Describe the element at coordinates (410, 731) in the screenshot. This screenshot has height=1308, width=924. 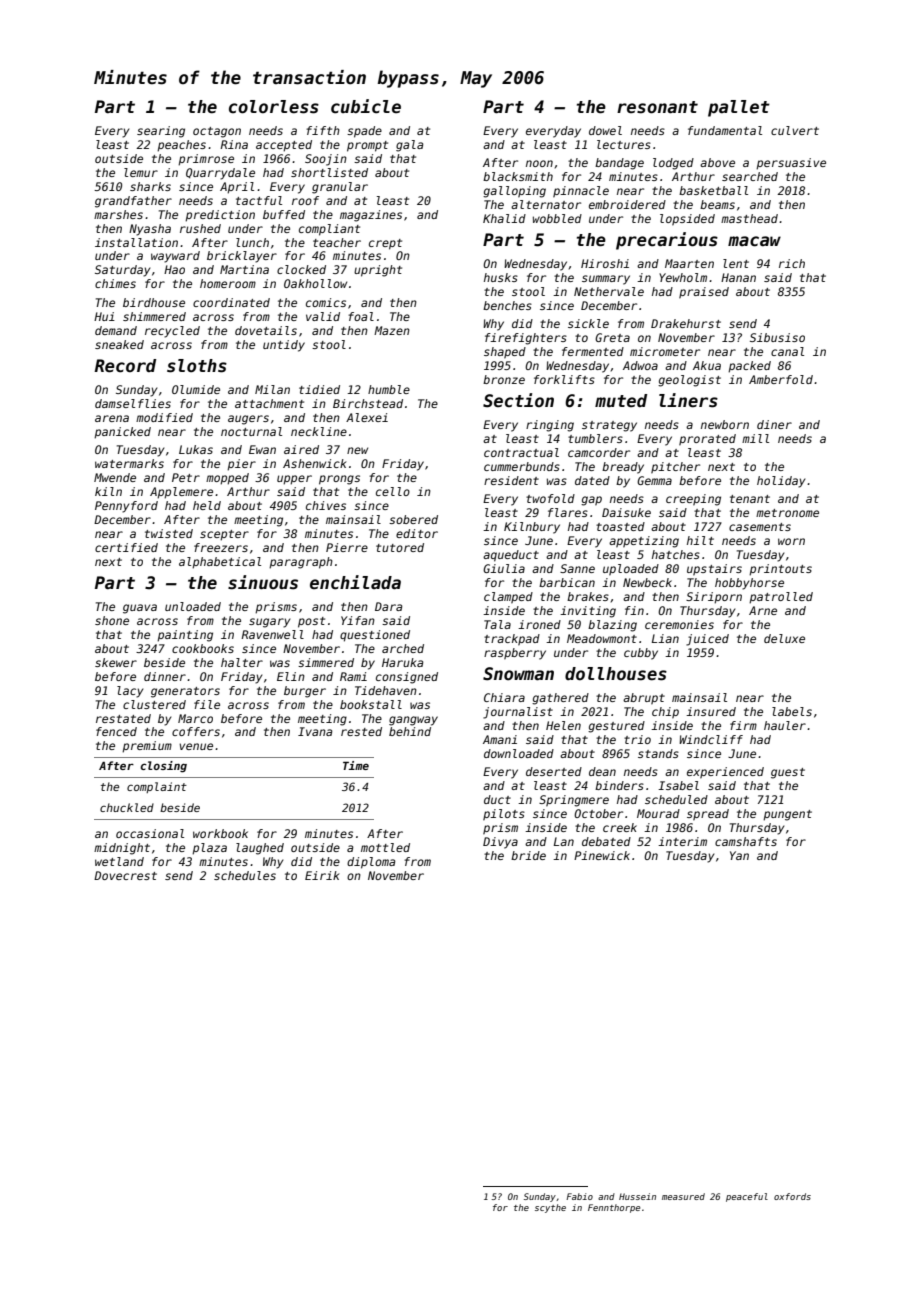
I see `behind` at that location.
